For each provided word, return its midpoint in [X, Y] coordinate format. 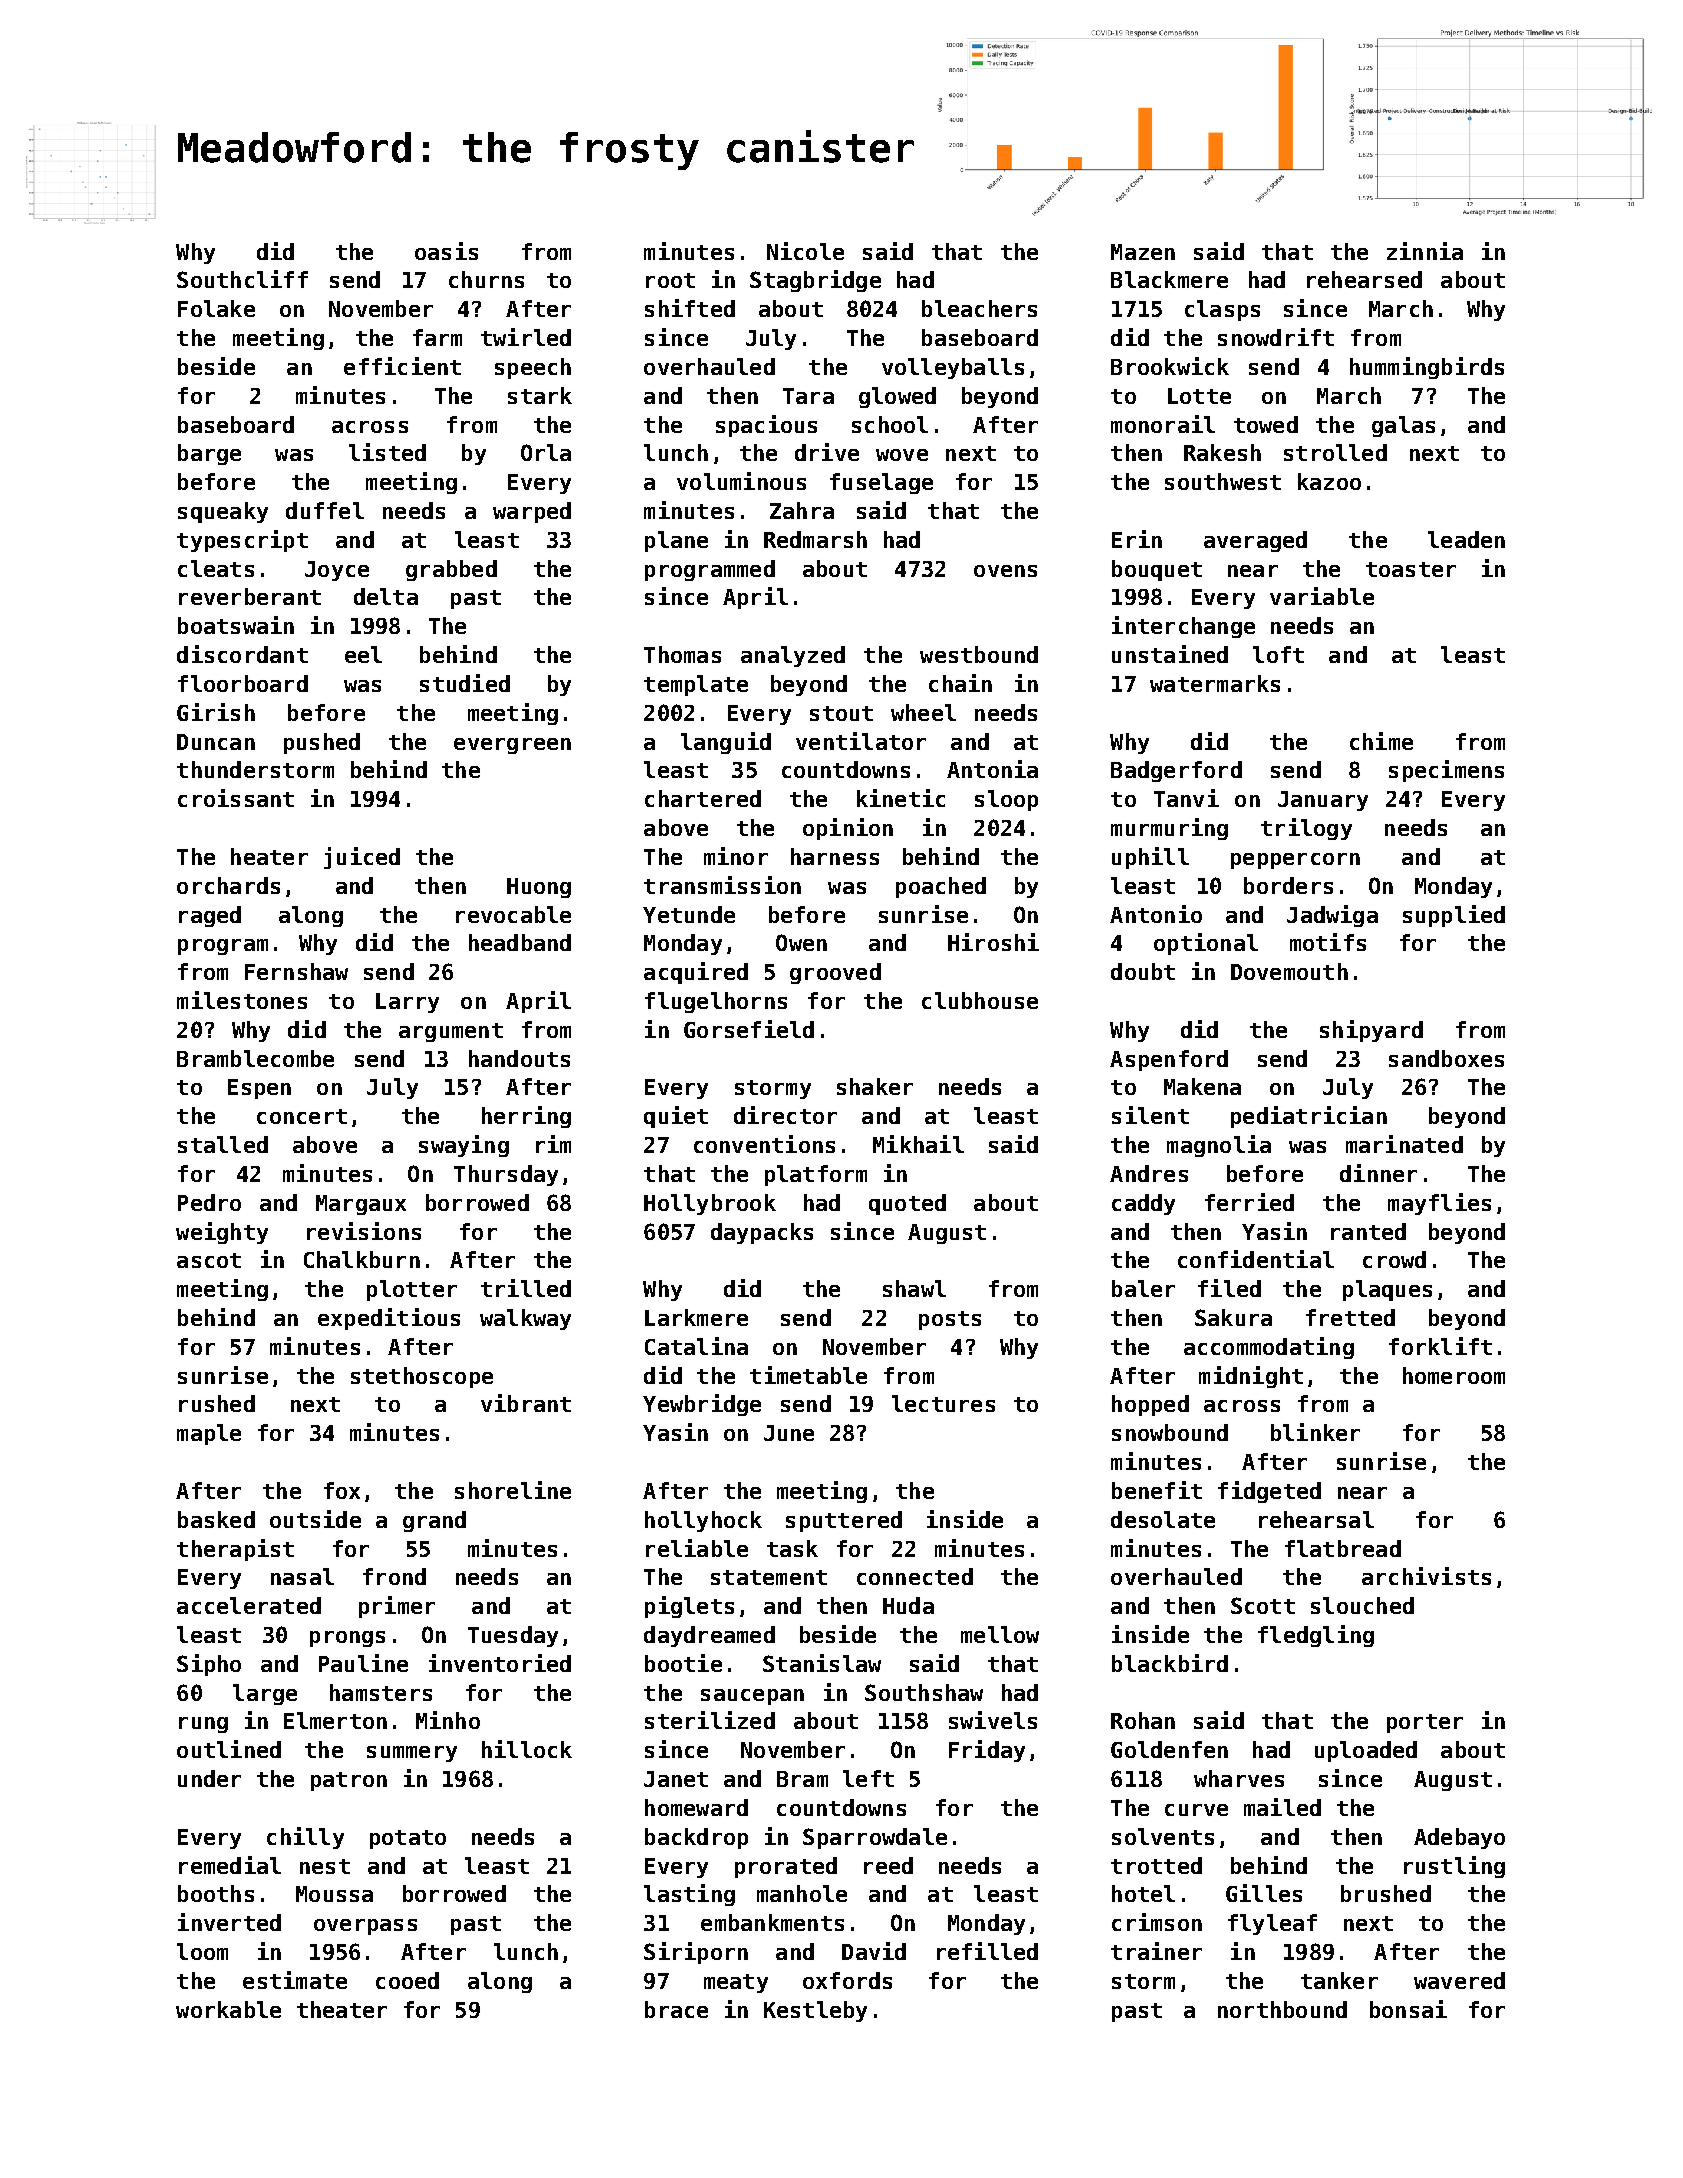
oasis [446, 251]
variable [1322, 596]
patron [349, 1781]
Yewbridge [702, 1405]
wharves [1239, 1778]
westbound [979, 654]
